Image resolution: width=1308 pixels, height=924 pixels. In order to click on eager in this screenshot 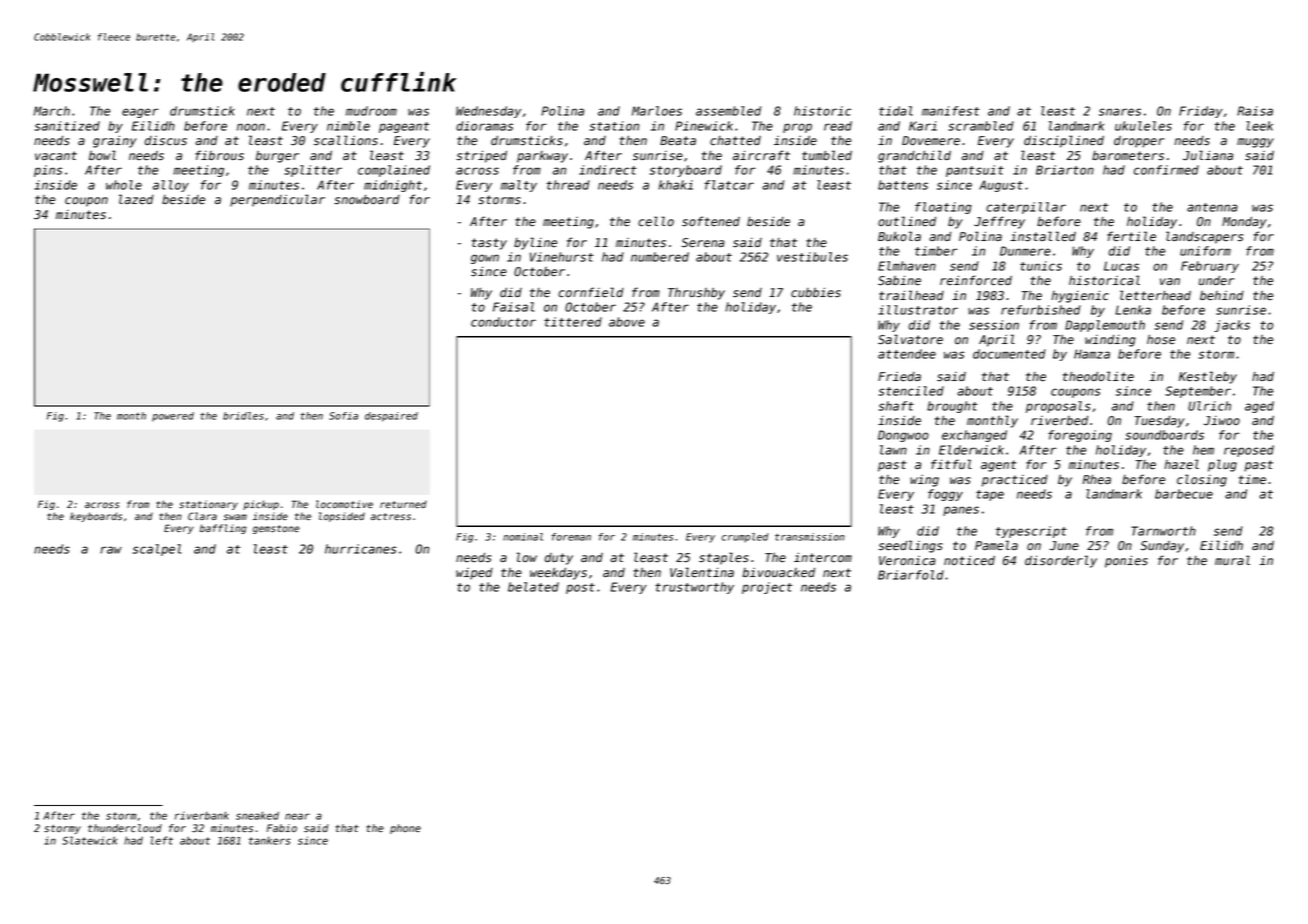, I will do `click(140, 113)`.
